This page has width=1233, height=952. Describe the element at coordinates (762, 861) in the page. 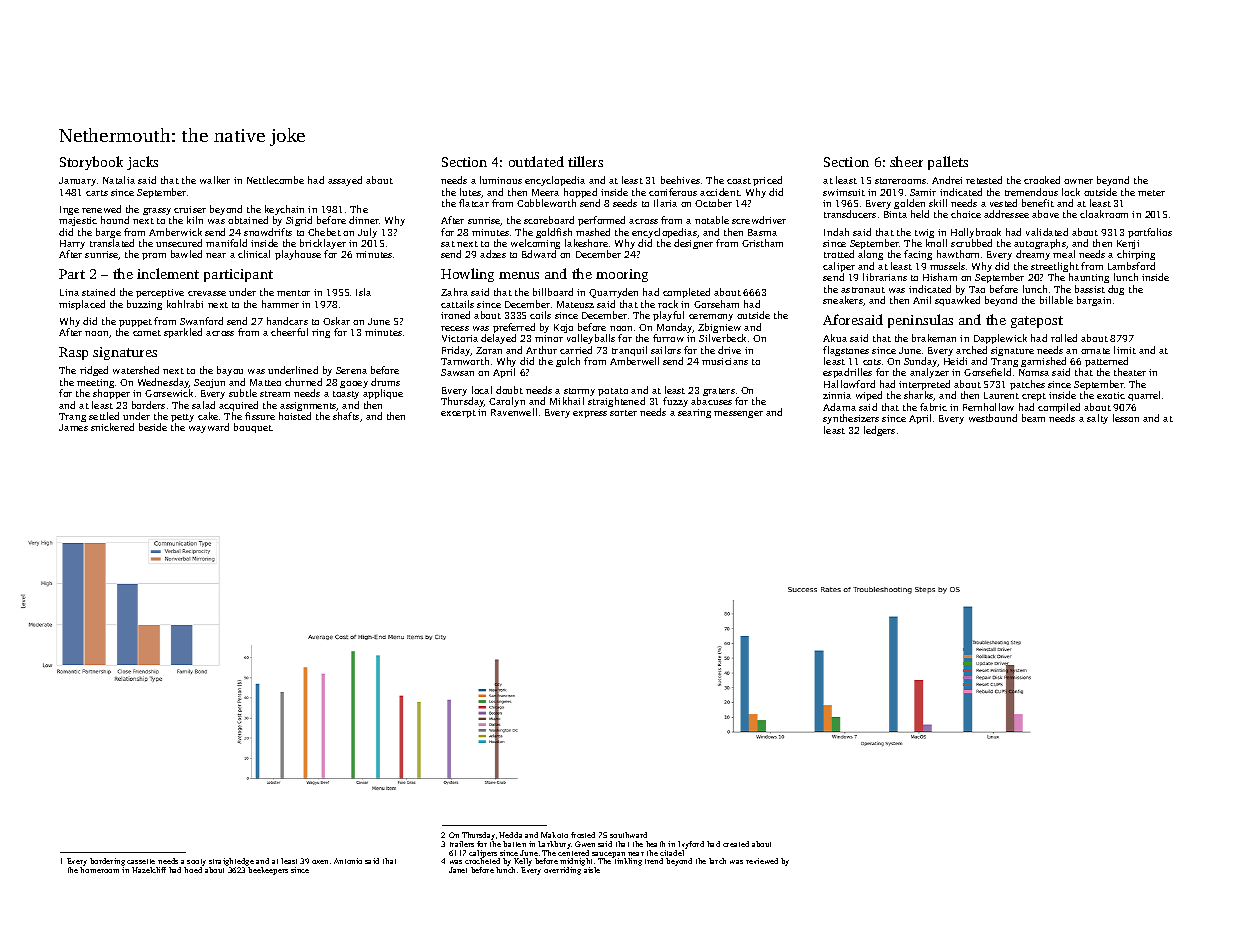

I see `reviewed` at that location.
